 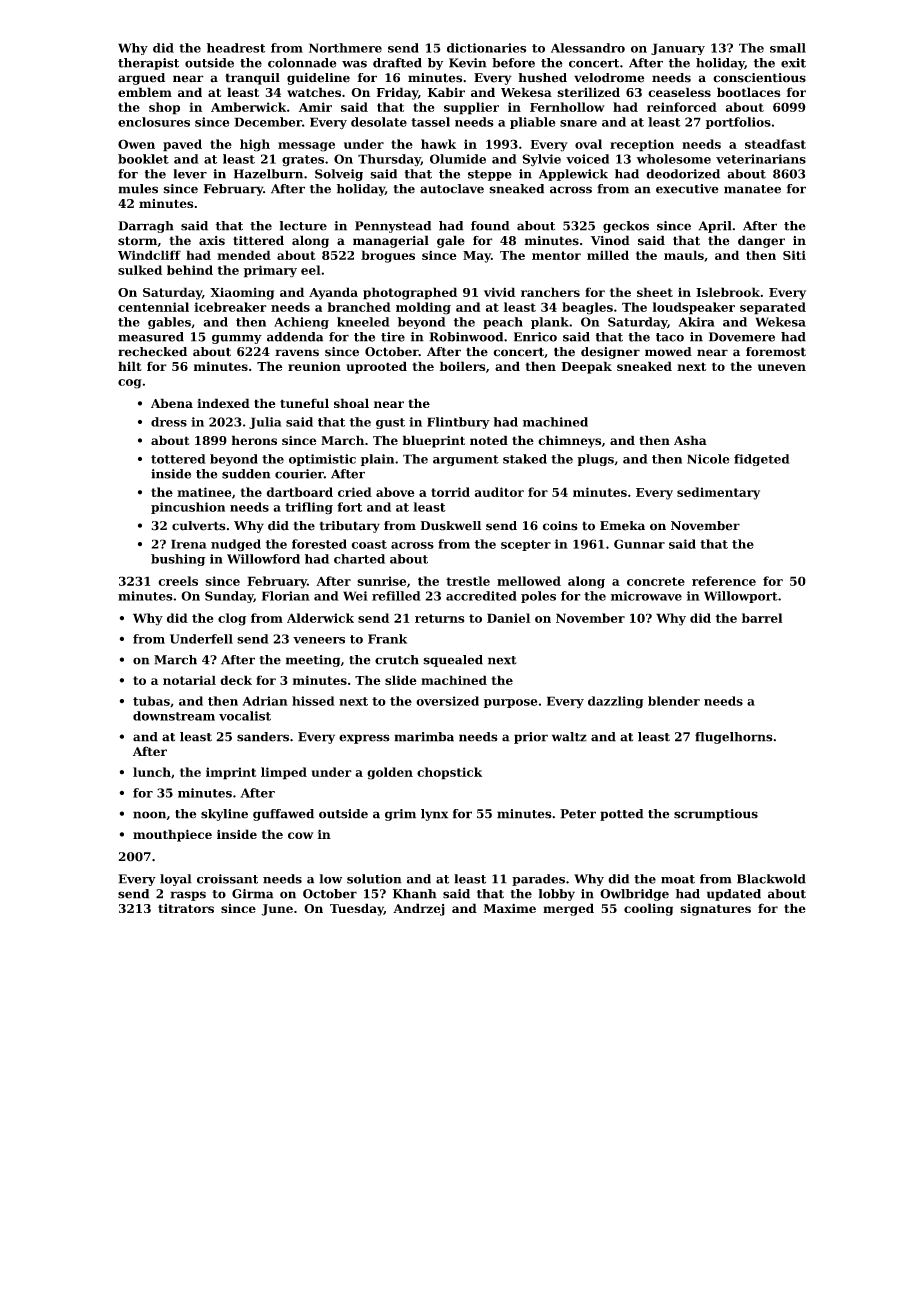 What do you see at coordinates (646, 596) in the page?
I see `microwave` at bounding box center [646, 596].
